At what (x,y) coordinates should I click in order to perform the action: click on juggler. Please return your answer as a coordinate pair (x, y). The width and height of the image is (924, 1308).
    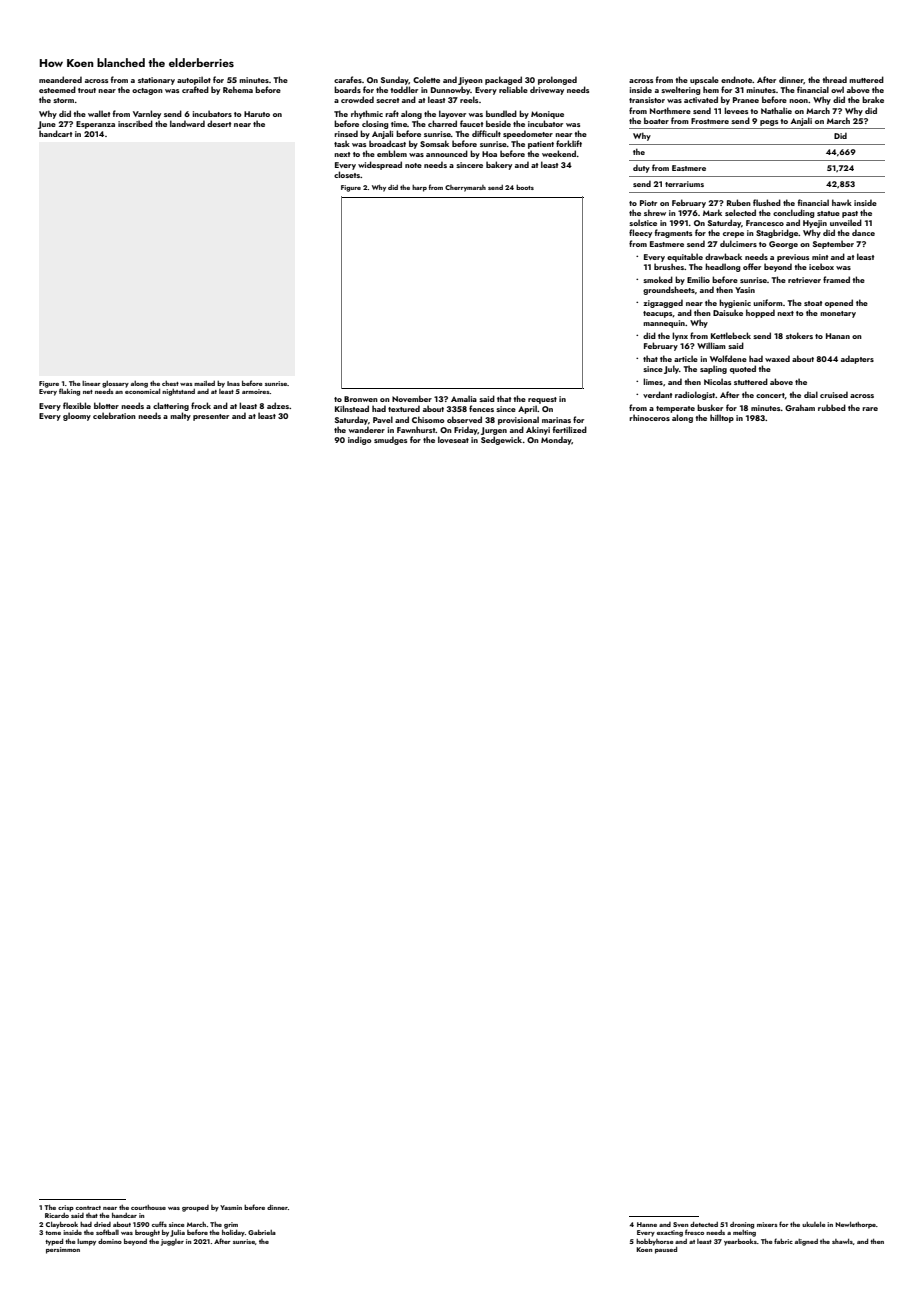
    Looking at the image, I should click on (172, 1242).
